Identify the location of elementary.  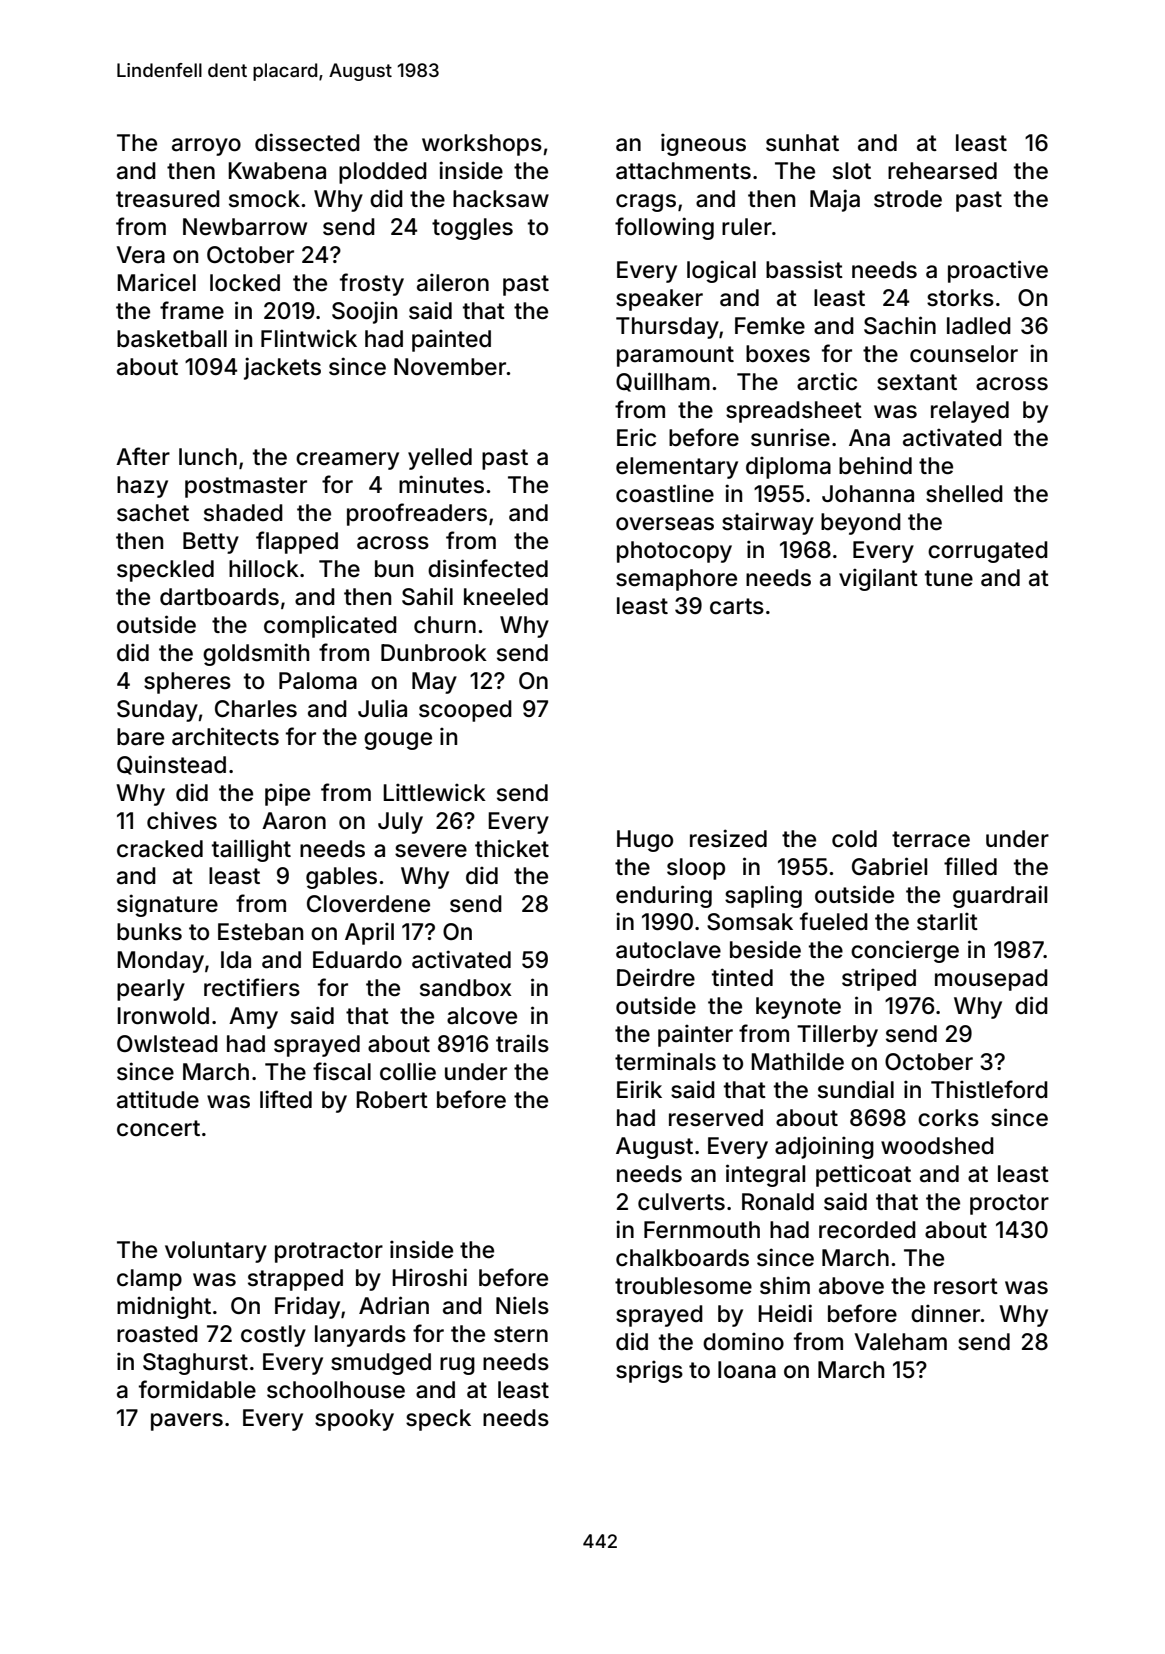
(677, 468).
